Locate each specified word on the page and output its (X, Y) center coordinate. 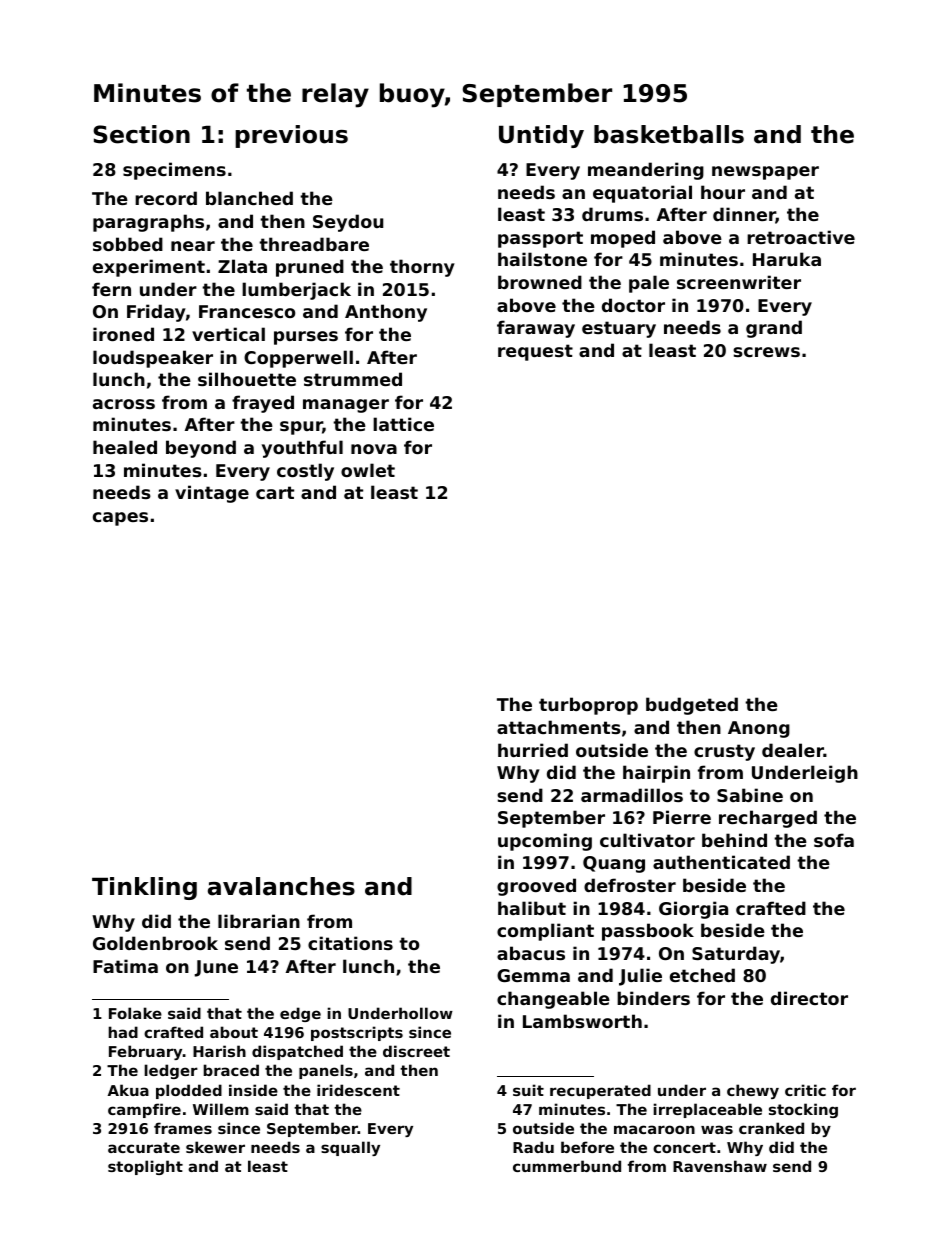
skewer (215, 1147)
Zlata (242, 266)
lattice (403, 424)
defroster (630, 885)
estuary (619, 329)
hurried (533, 750)
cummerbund (567, 1166)
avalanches (281, 886)
